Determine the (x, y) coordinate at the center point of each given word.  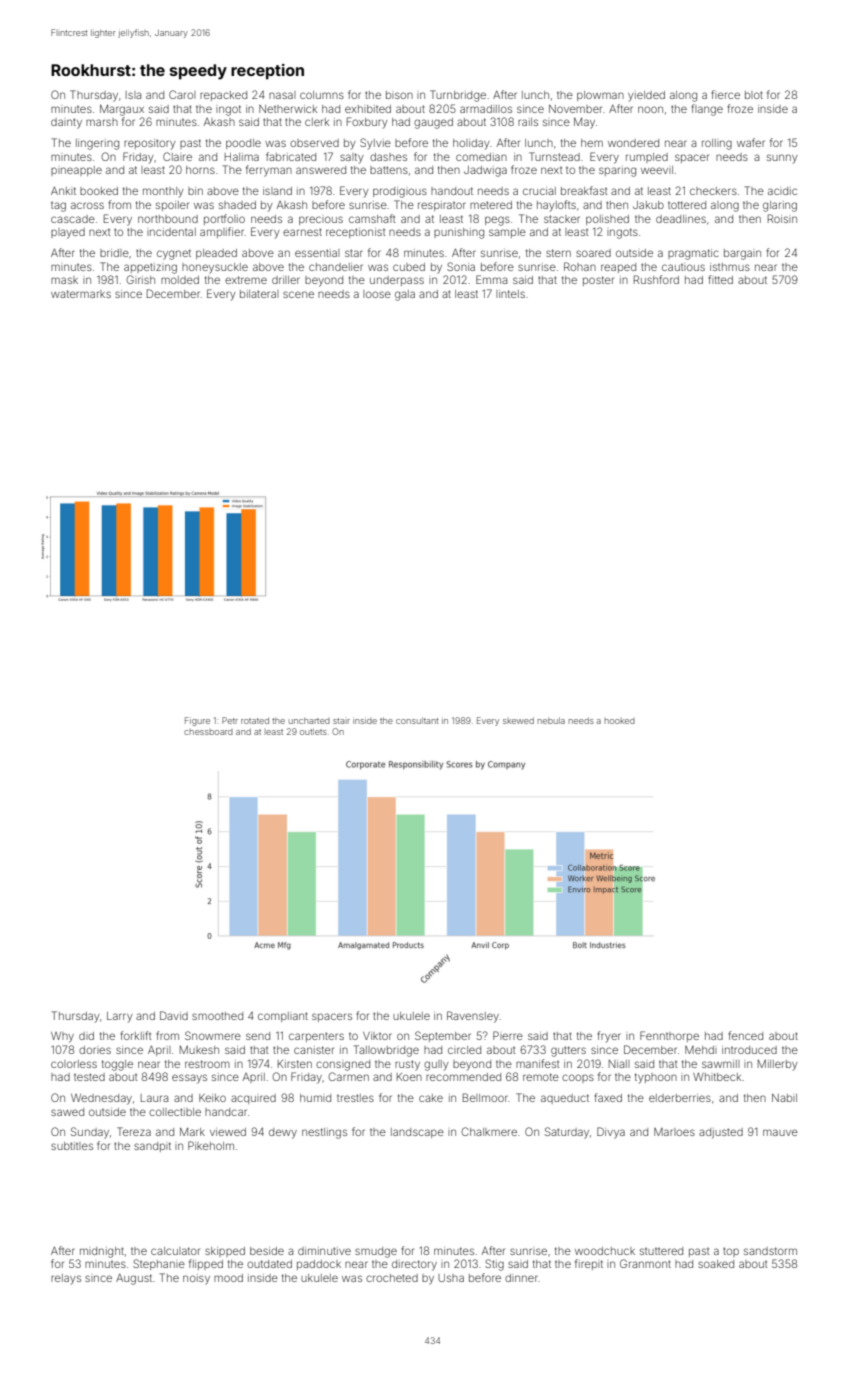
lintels (510, 294)
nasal (282, 95)
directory (414, 1265)
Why (62, 1037)
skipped (225, 1252)
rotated (255, 721)
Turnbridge (458, 96)
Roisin (782, 218)
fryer (609, 1037)
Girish (140, 279)
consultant (417, 720)
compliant (283, 1017)
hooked (620, 721)
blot (754, 95)
